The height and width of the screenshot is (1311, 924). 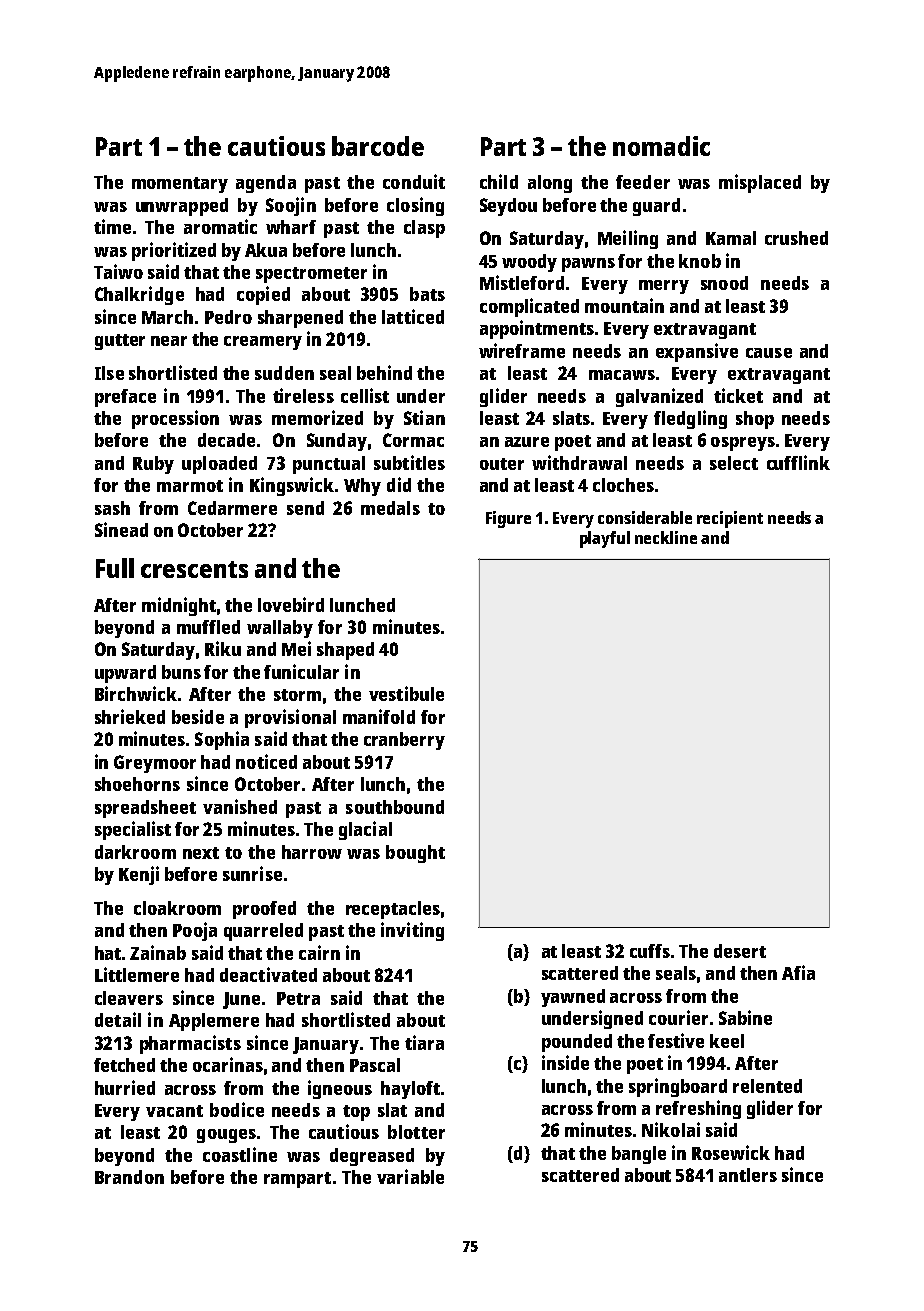 I want to click on springboard, so click(x=678, y=1087).
